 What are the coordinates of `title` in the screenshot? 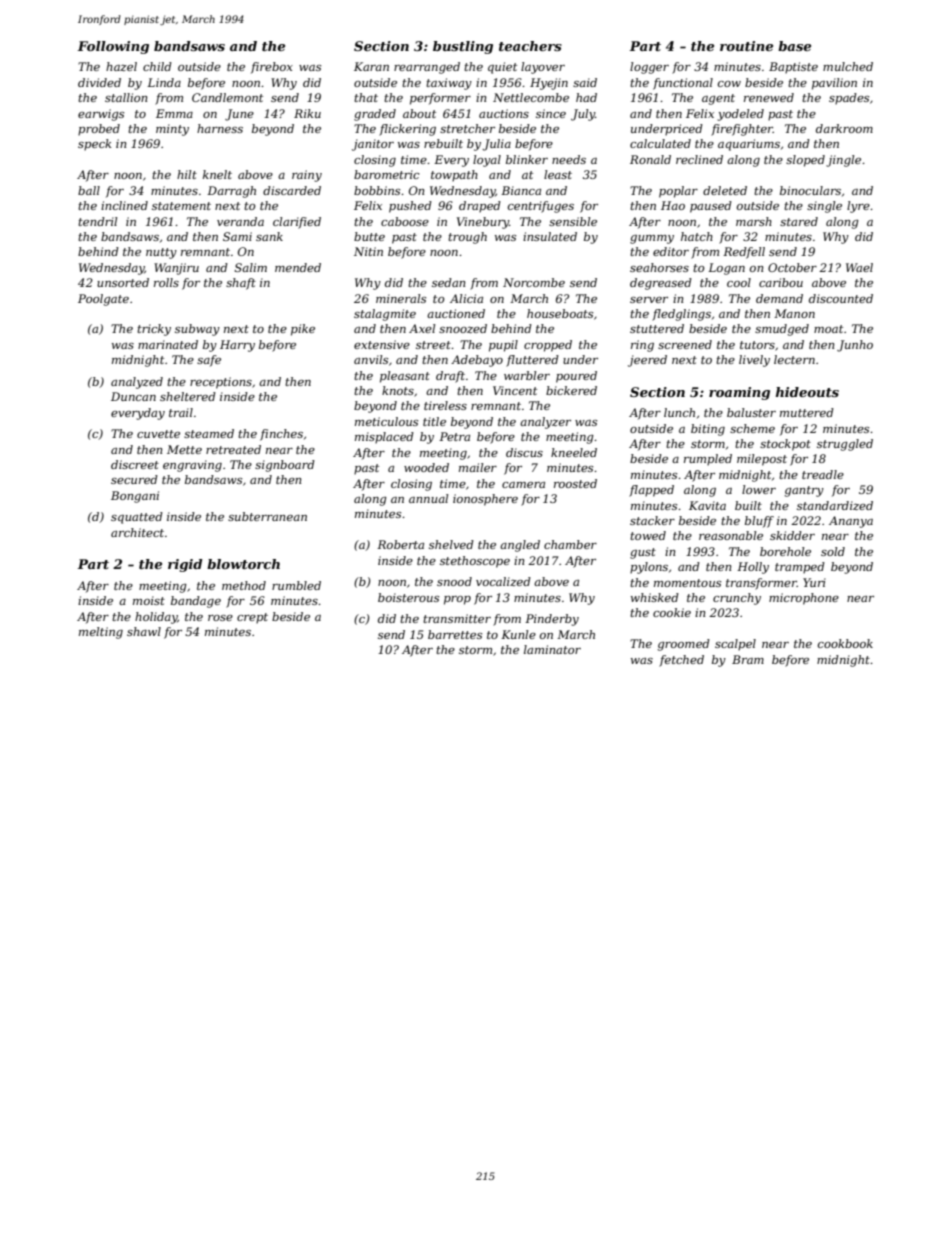 It's located at (434, 421).
